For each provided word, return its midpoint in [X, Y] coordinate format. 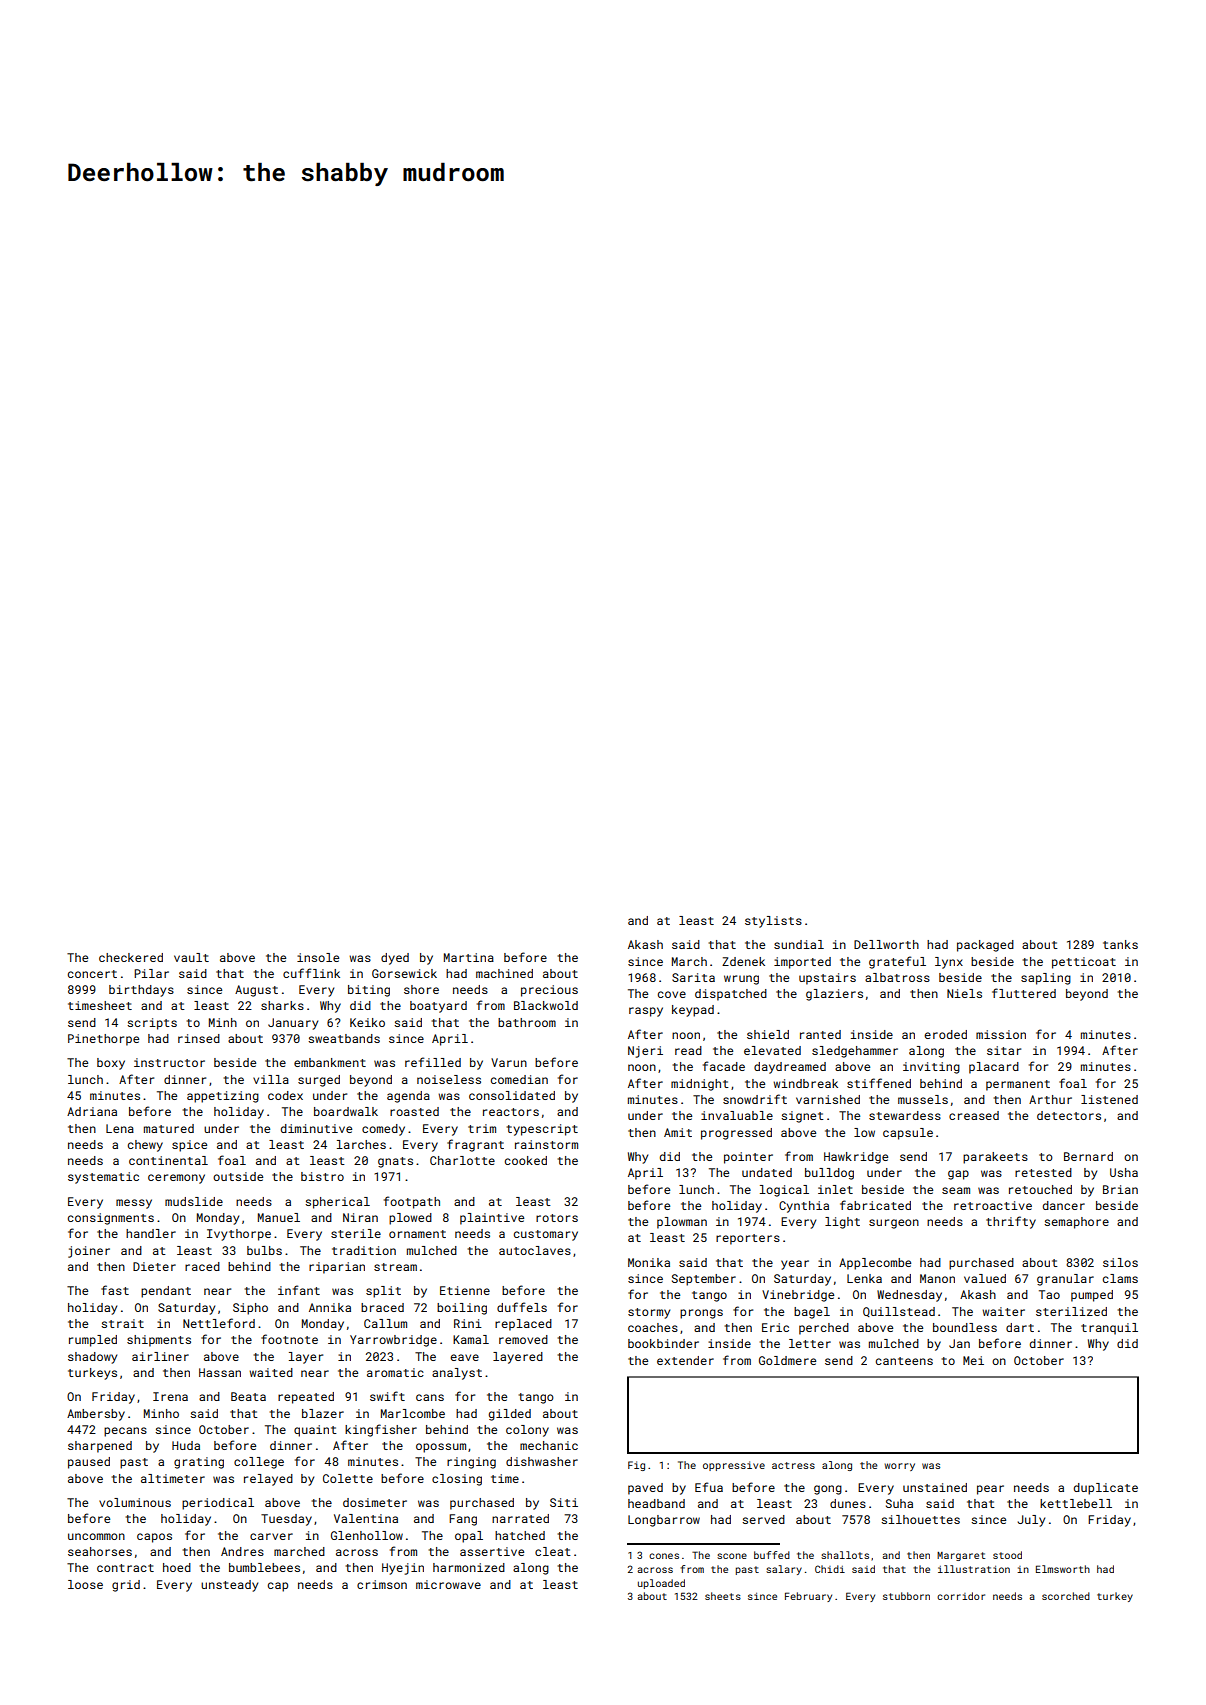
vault [191, 957]
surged [319, 1081]
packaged [985, 946]
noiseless [449, 1079]
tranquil [1109, 1329]
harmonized [469, 1567]
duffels [522, 1307]
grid [126, 1586]
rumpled [93, 1341]
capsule [908, 1134]
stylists [773, 922]
